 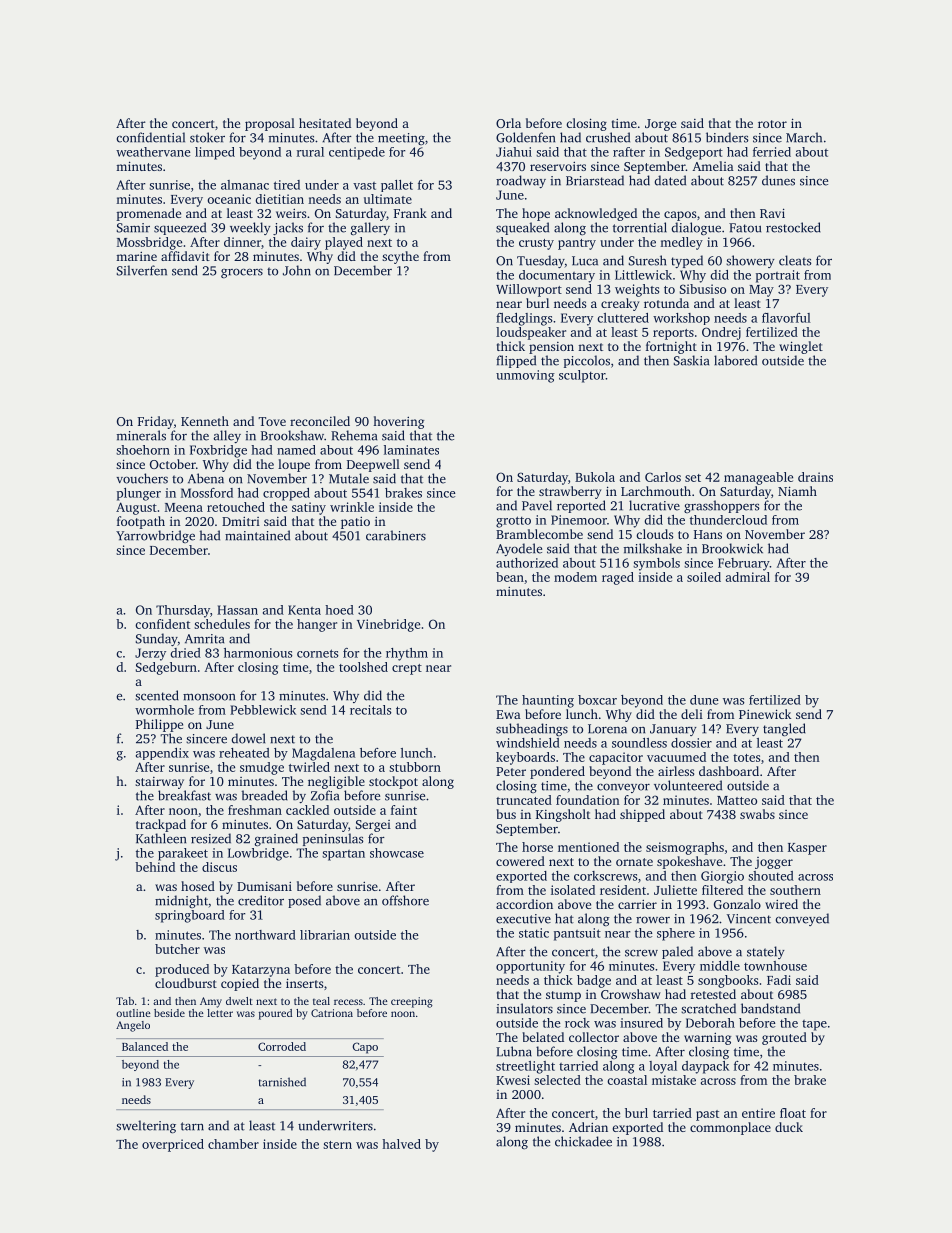 I want to click on subheadings, so click(x=532, y=729).
